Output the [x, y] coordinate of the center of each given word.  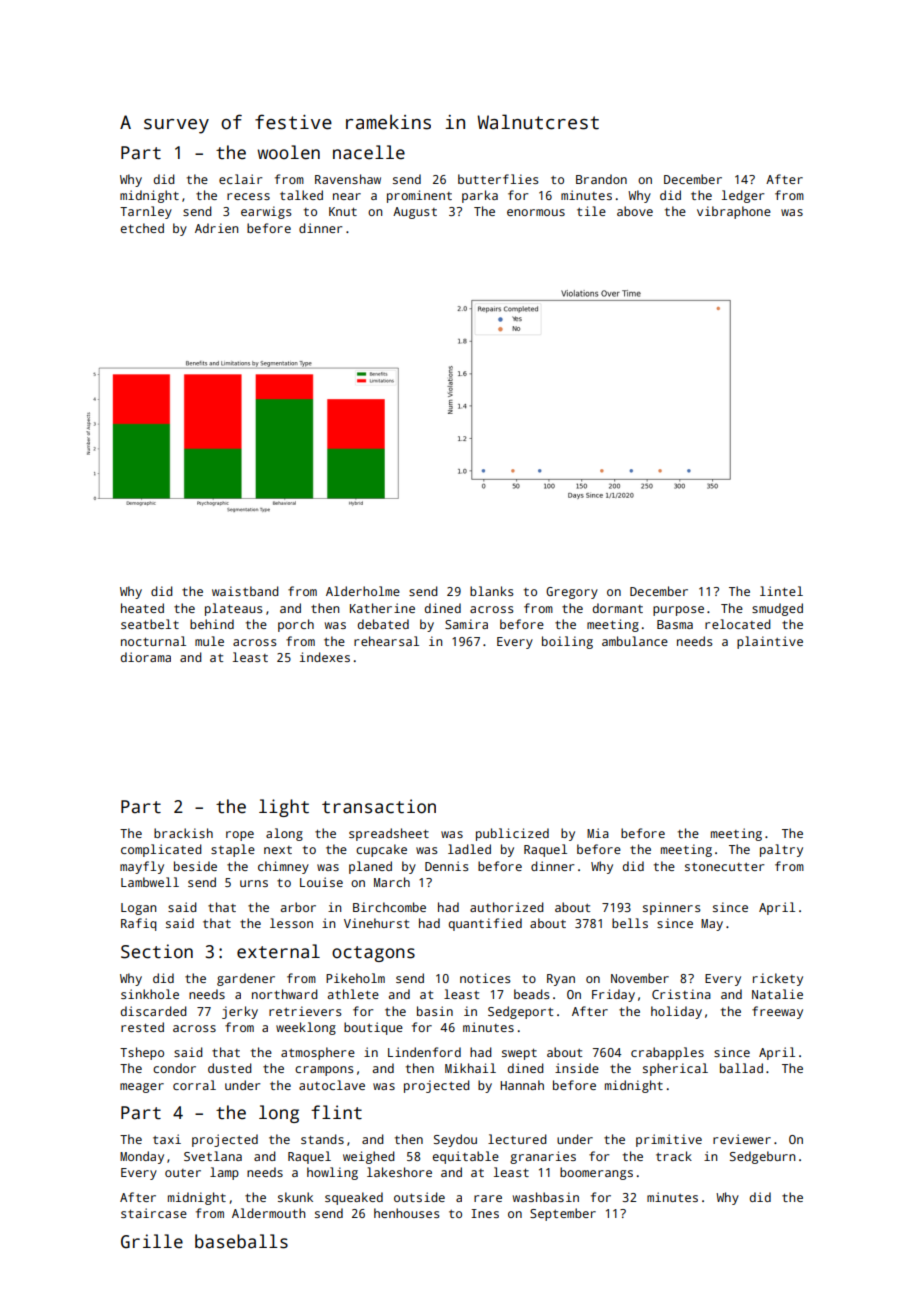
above [635, 211]
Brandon [601, 179]
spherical [675, 1069]
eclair [241, 179]
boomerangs [596, 1173]
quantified [485, 924]
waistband [245, 591]
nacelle [369, 152]
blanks [492, 591]
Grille [152, 1241]
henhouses [407, 1213]
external [278, 951]
